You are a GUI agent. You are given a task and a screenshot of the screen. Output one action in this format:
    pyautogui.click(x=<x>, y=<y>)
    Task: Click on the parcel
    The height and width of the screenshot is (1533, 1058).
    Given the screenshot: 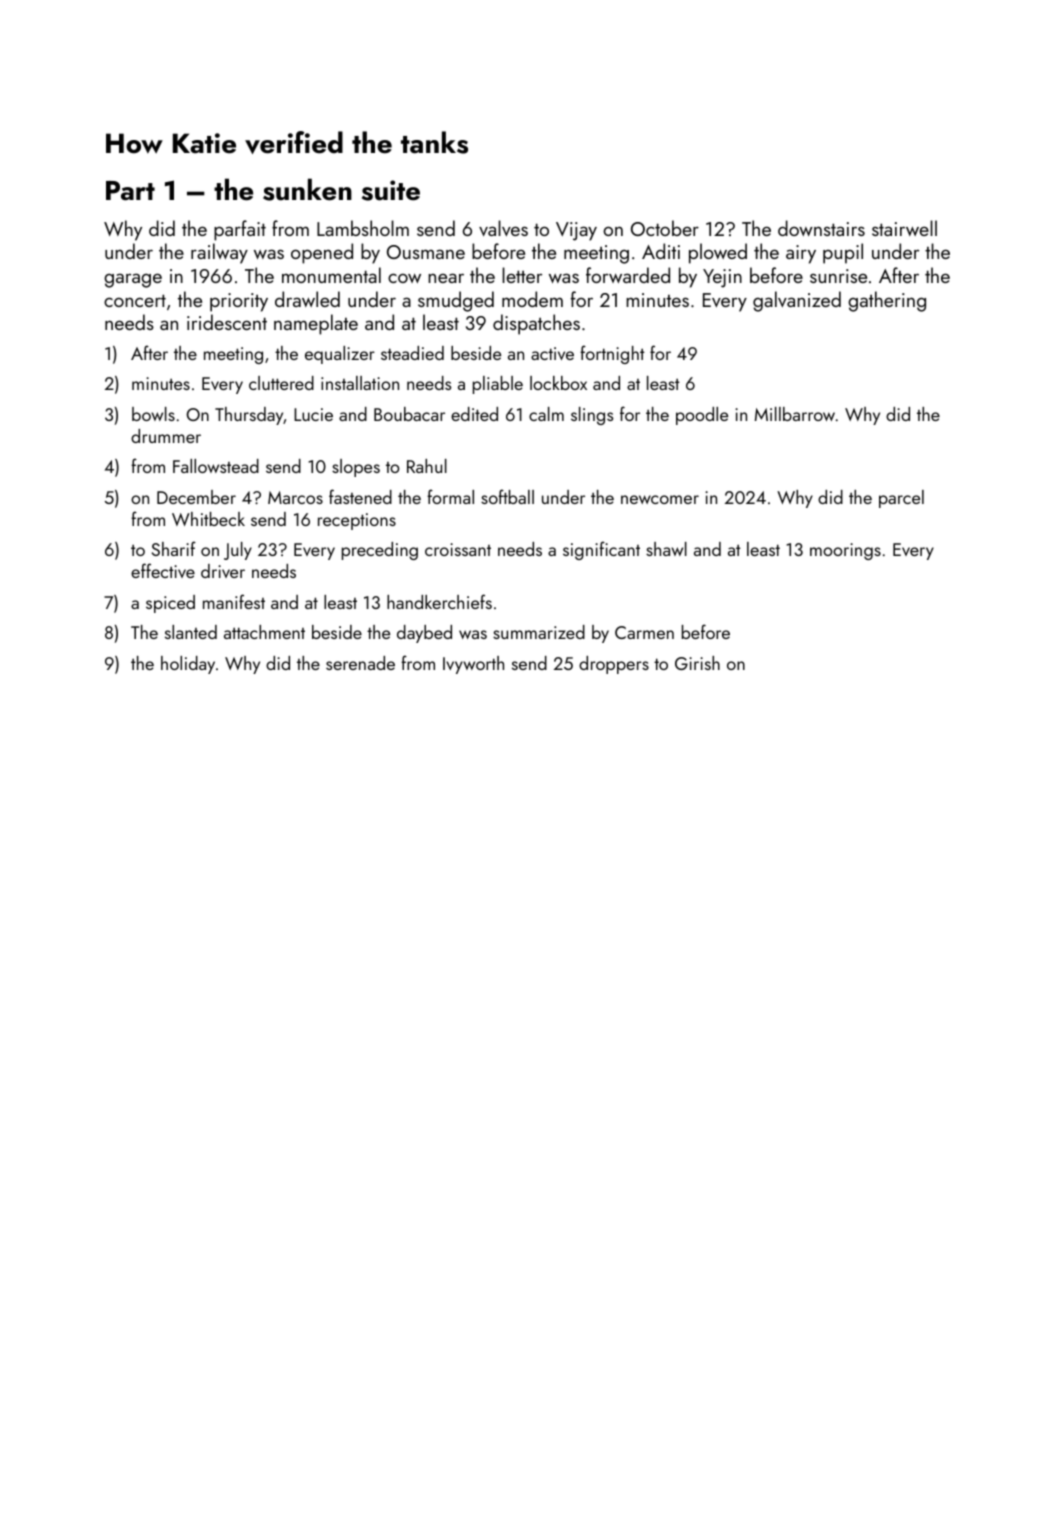 What is the action you would take?
    pyautogui.click(x=901, y=499)
